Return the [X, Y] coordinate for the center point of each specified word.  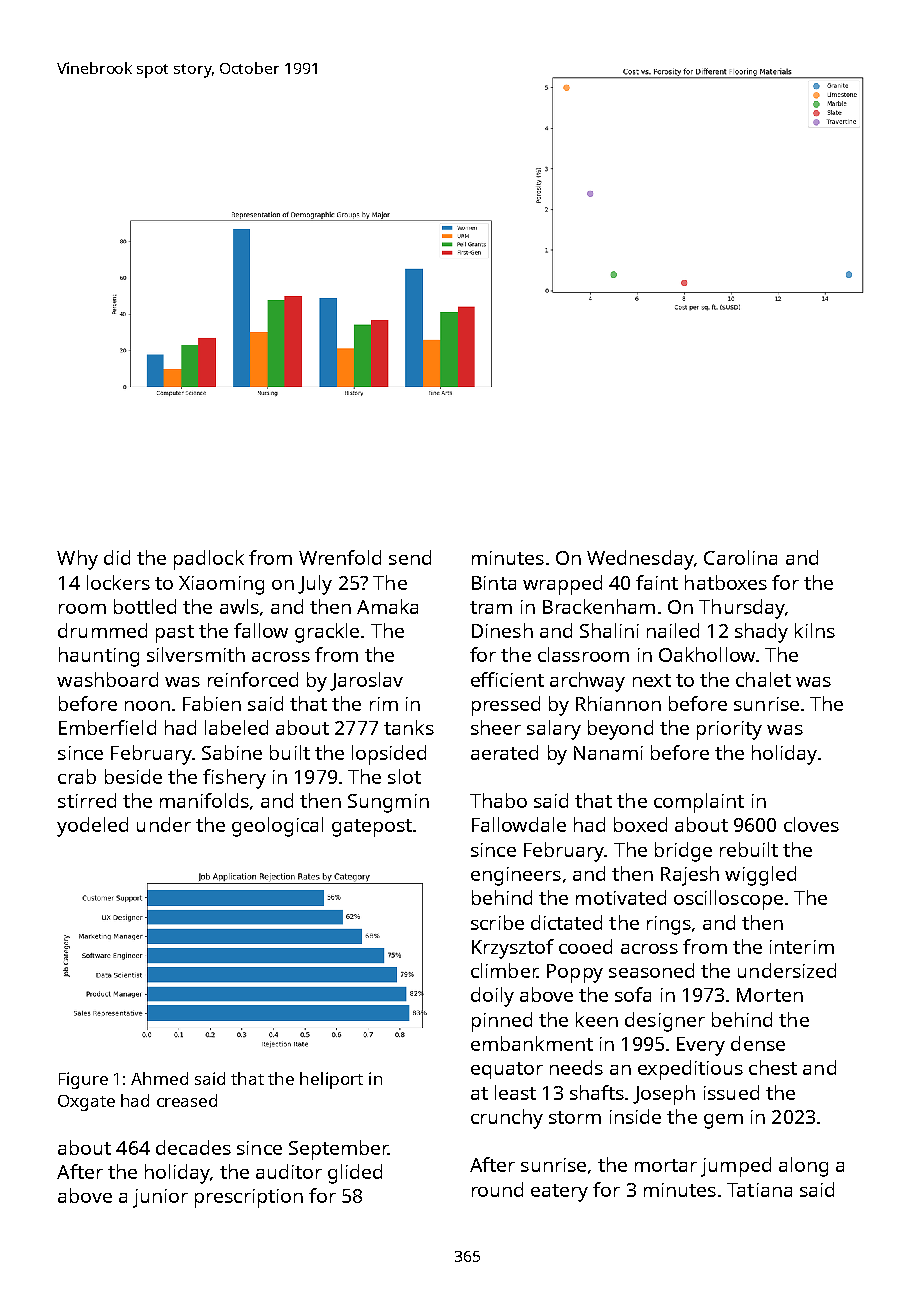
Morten [770, 995]
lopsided [389, 755]
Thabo [498, 800]
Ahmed [159, 1078]
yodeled [92, 827]
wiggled [760, 876]
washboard [107, 679]
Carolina [740, 557]
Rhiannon [618, 703]
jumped [736, 1167]
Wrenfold [340, 557]
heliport [331, 1080]
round [497, 1189]
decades [193, 1147]
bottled [145, 606]
